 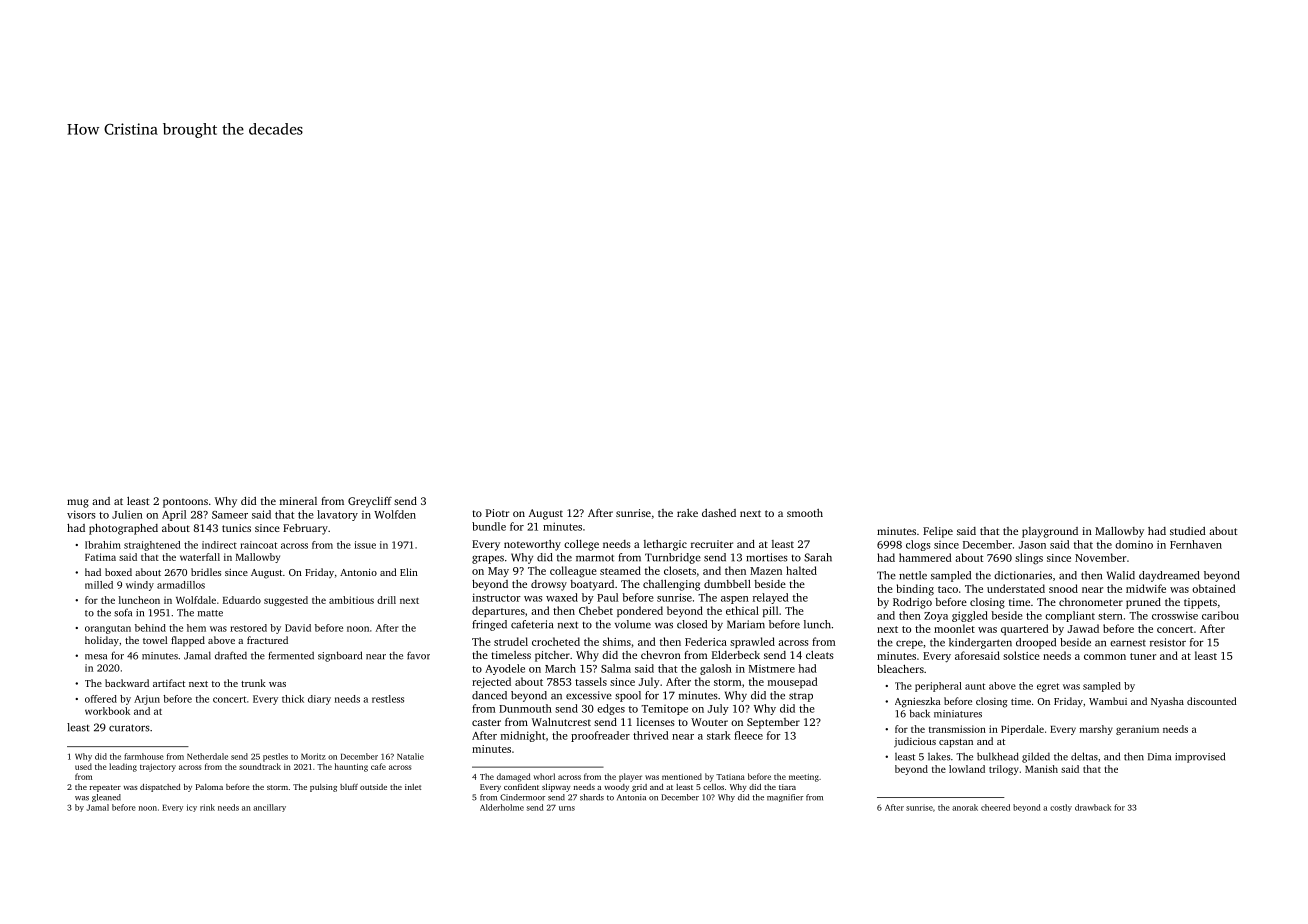 I want to click on resistor, so click(x=1168, y=642).
